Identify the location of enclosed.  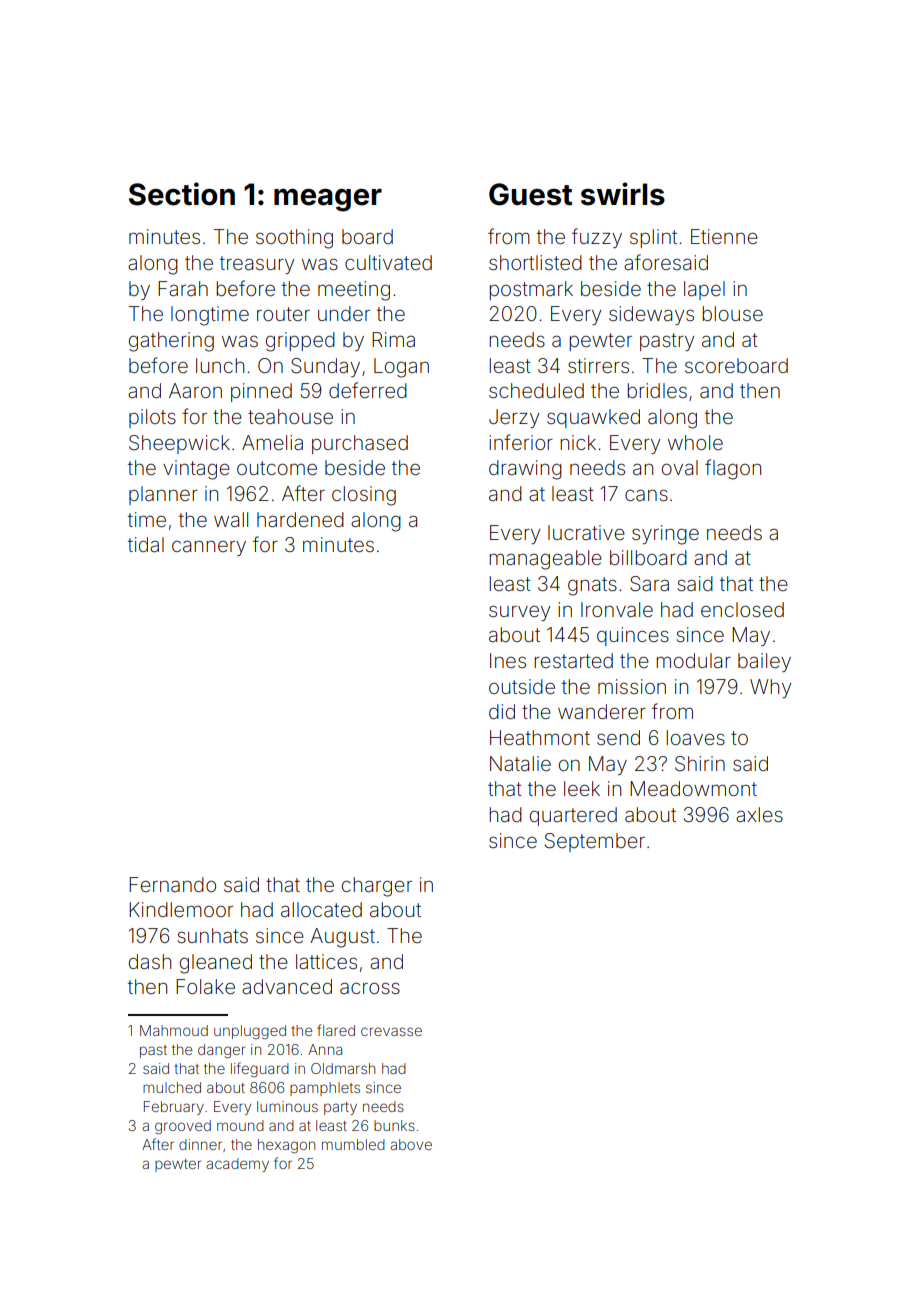
(742, 609).
